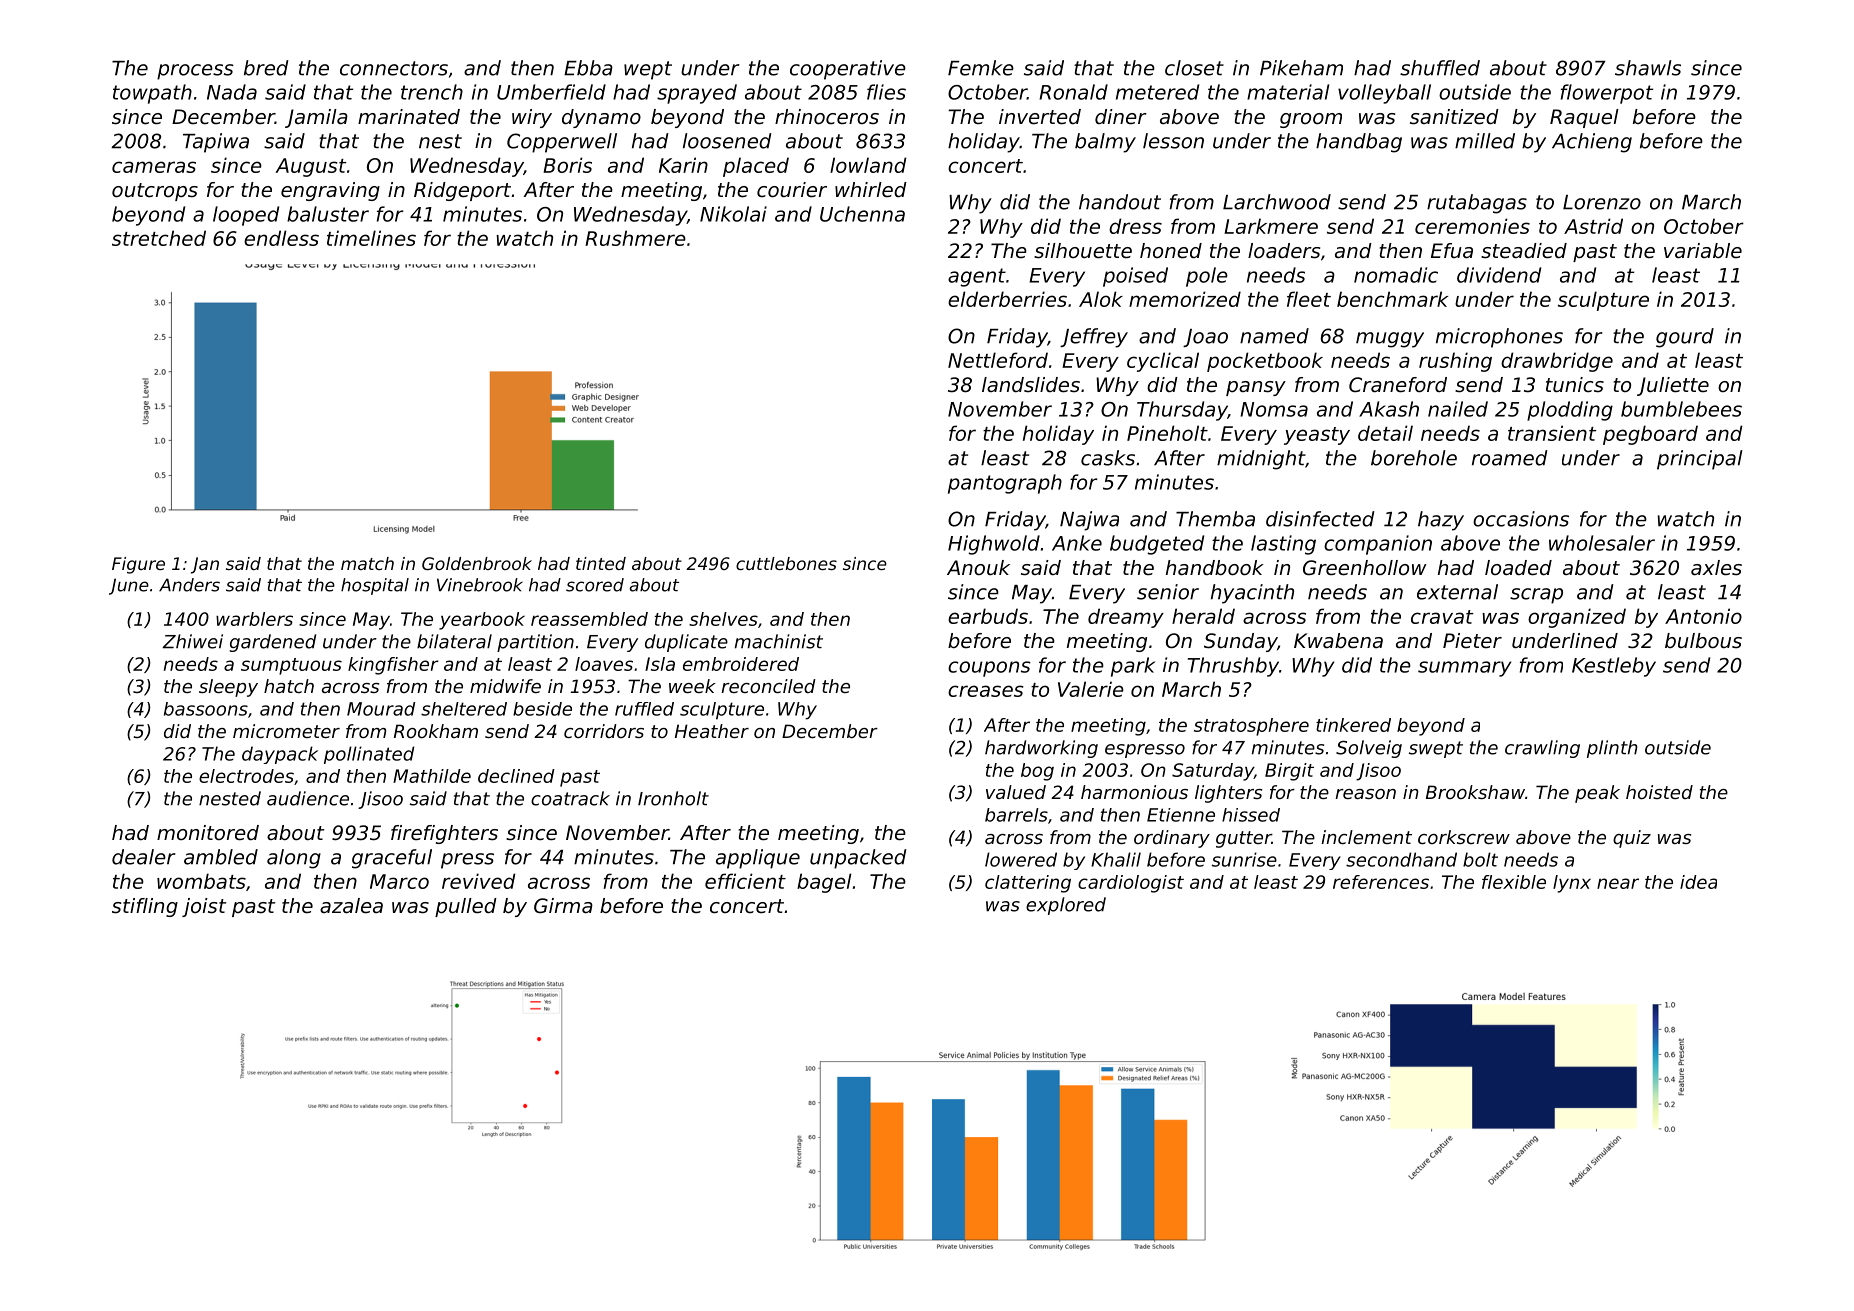 The width and height of the document is (1854, 1311). Describe the element at coordinates (381, 709) in the document. I see `Mourad` at that location.
